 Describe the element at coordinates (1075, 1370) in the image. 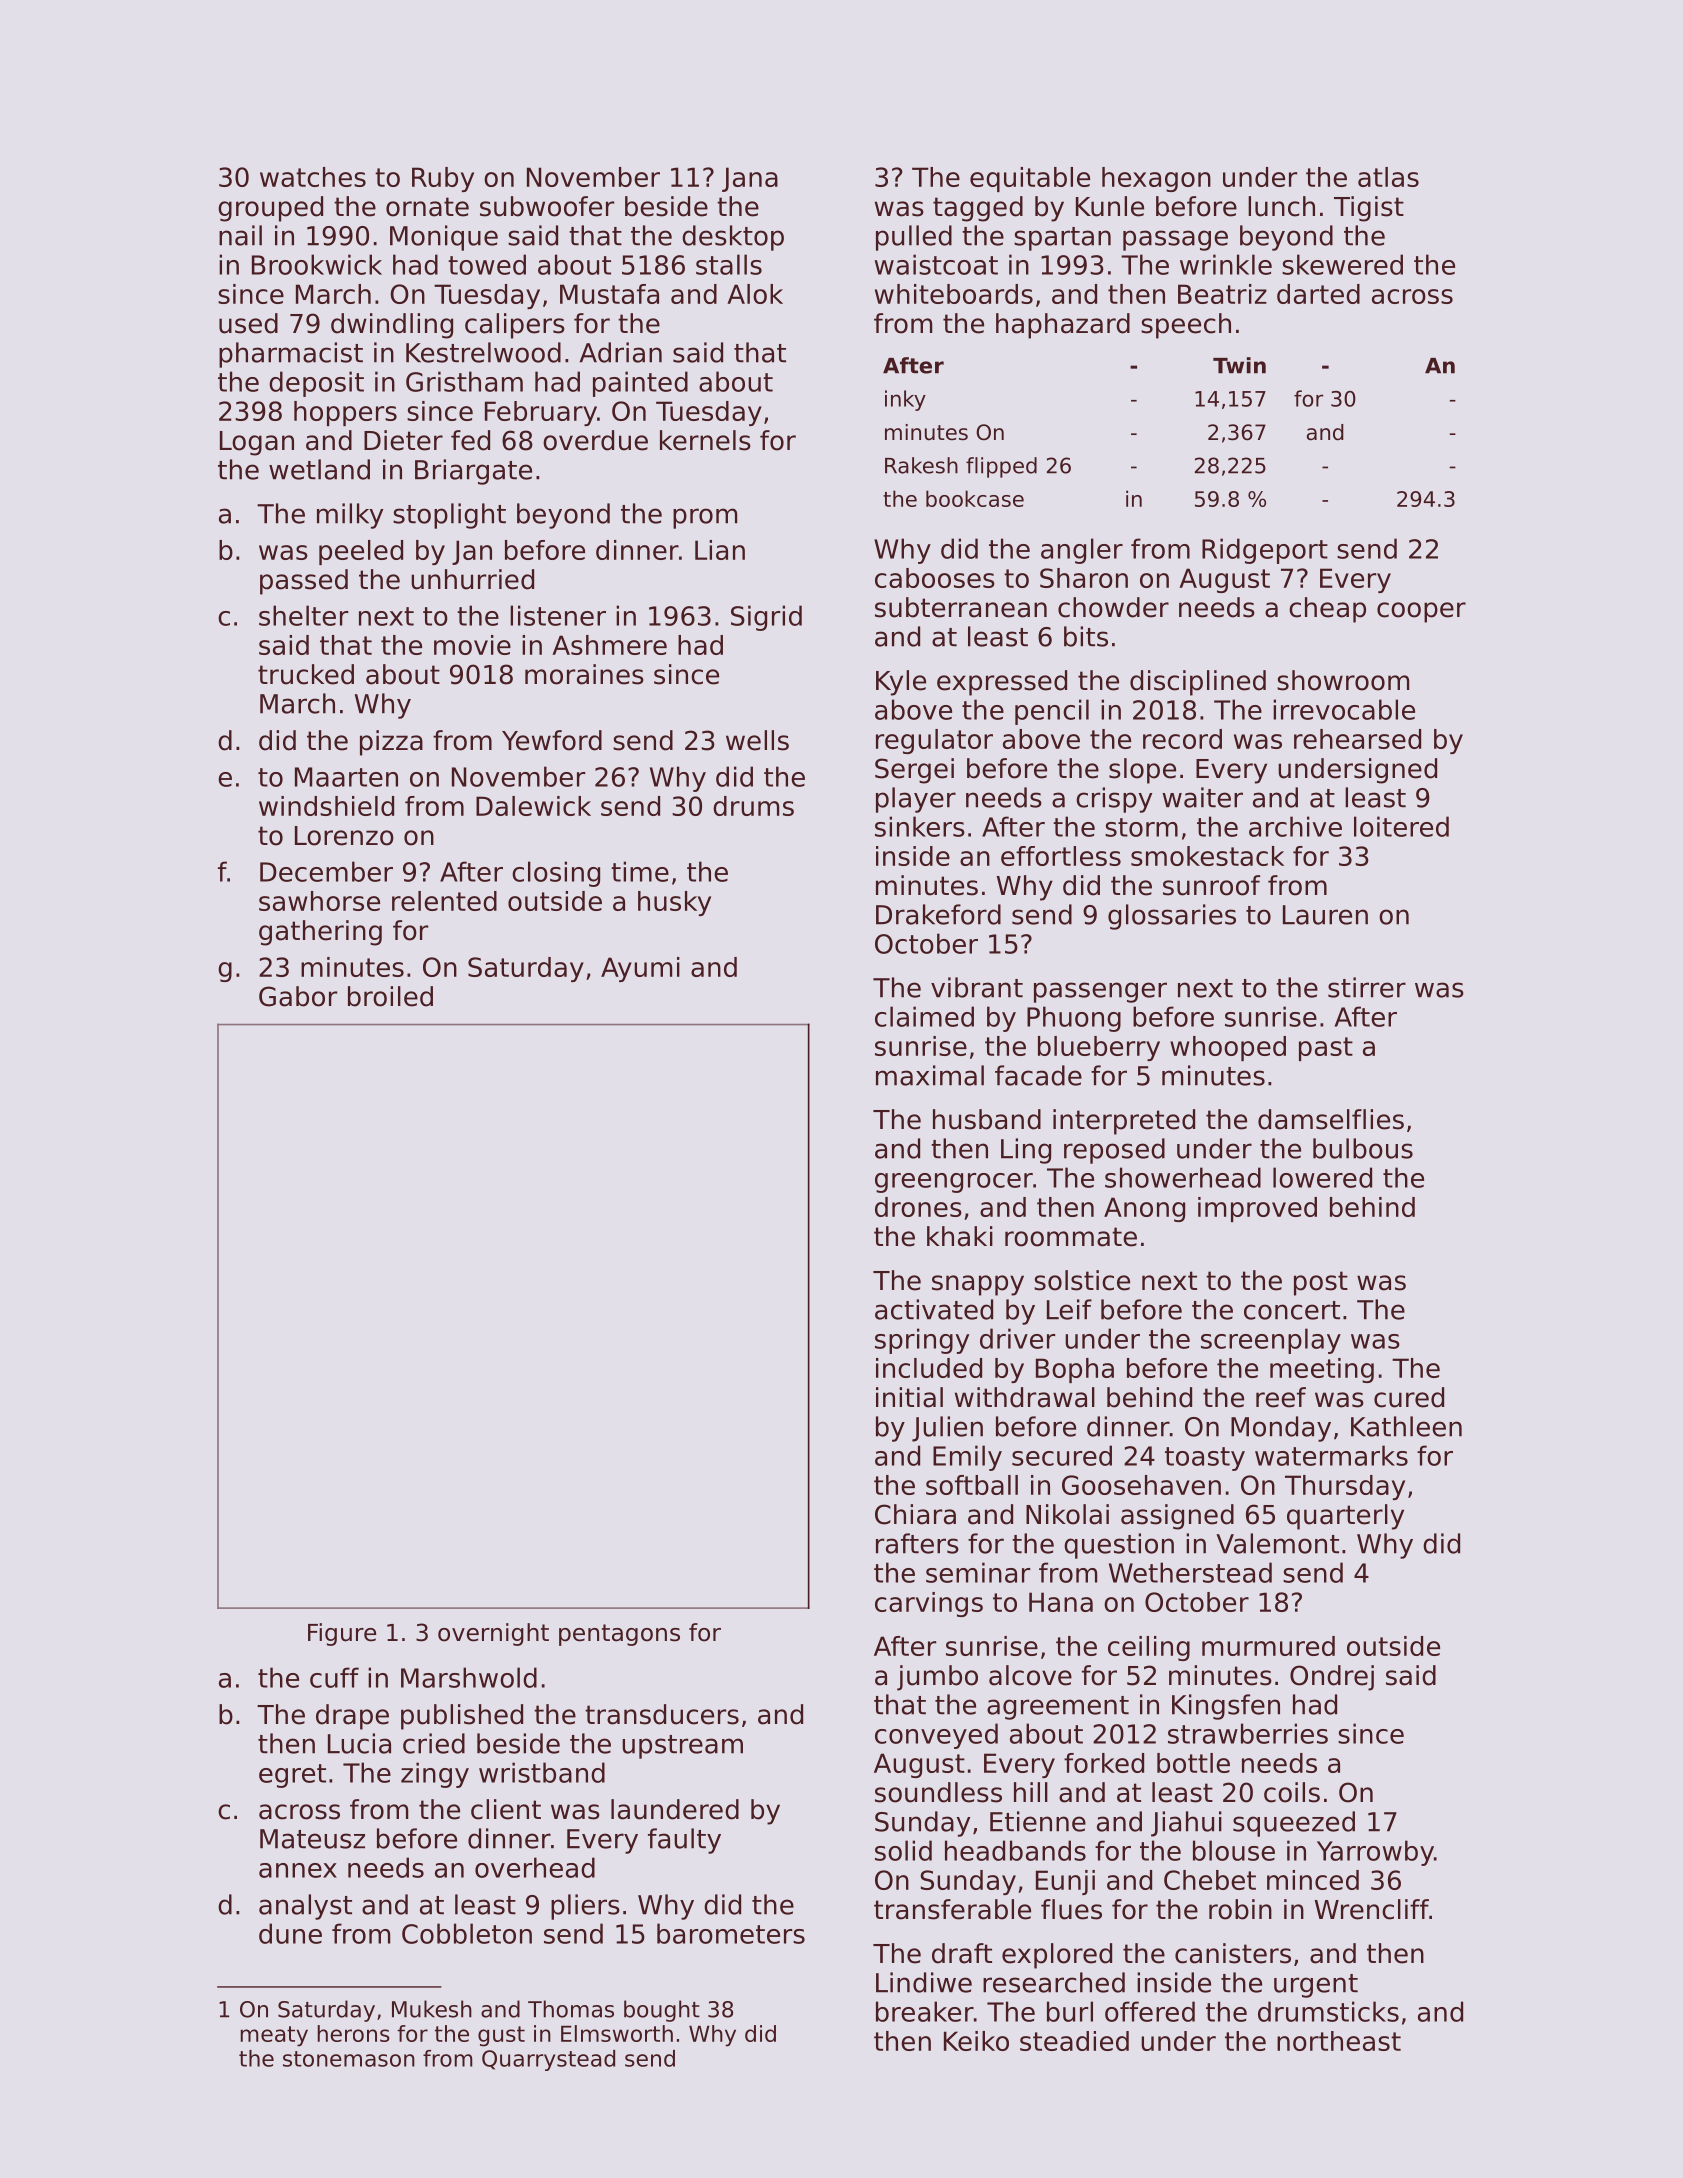

I see `Bopha` at that location.
